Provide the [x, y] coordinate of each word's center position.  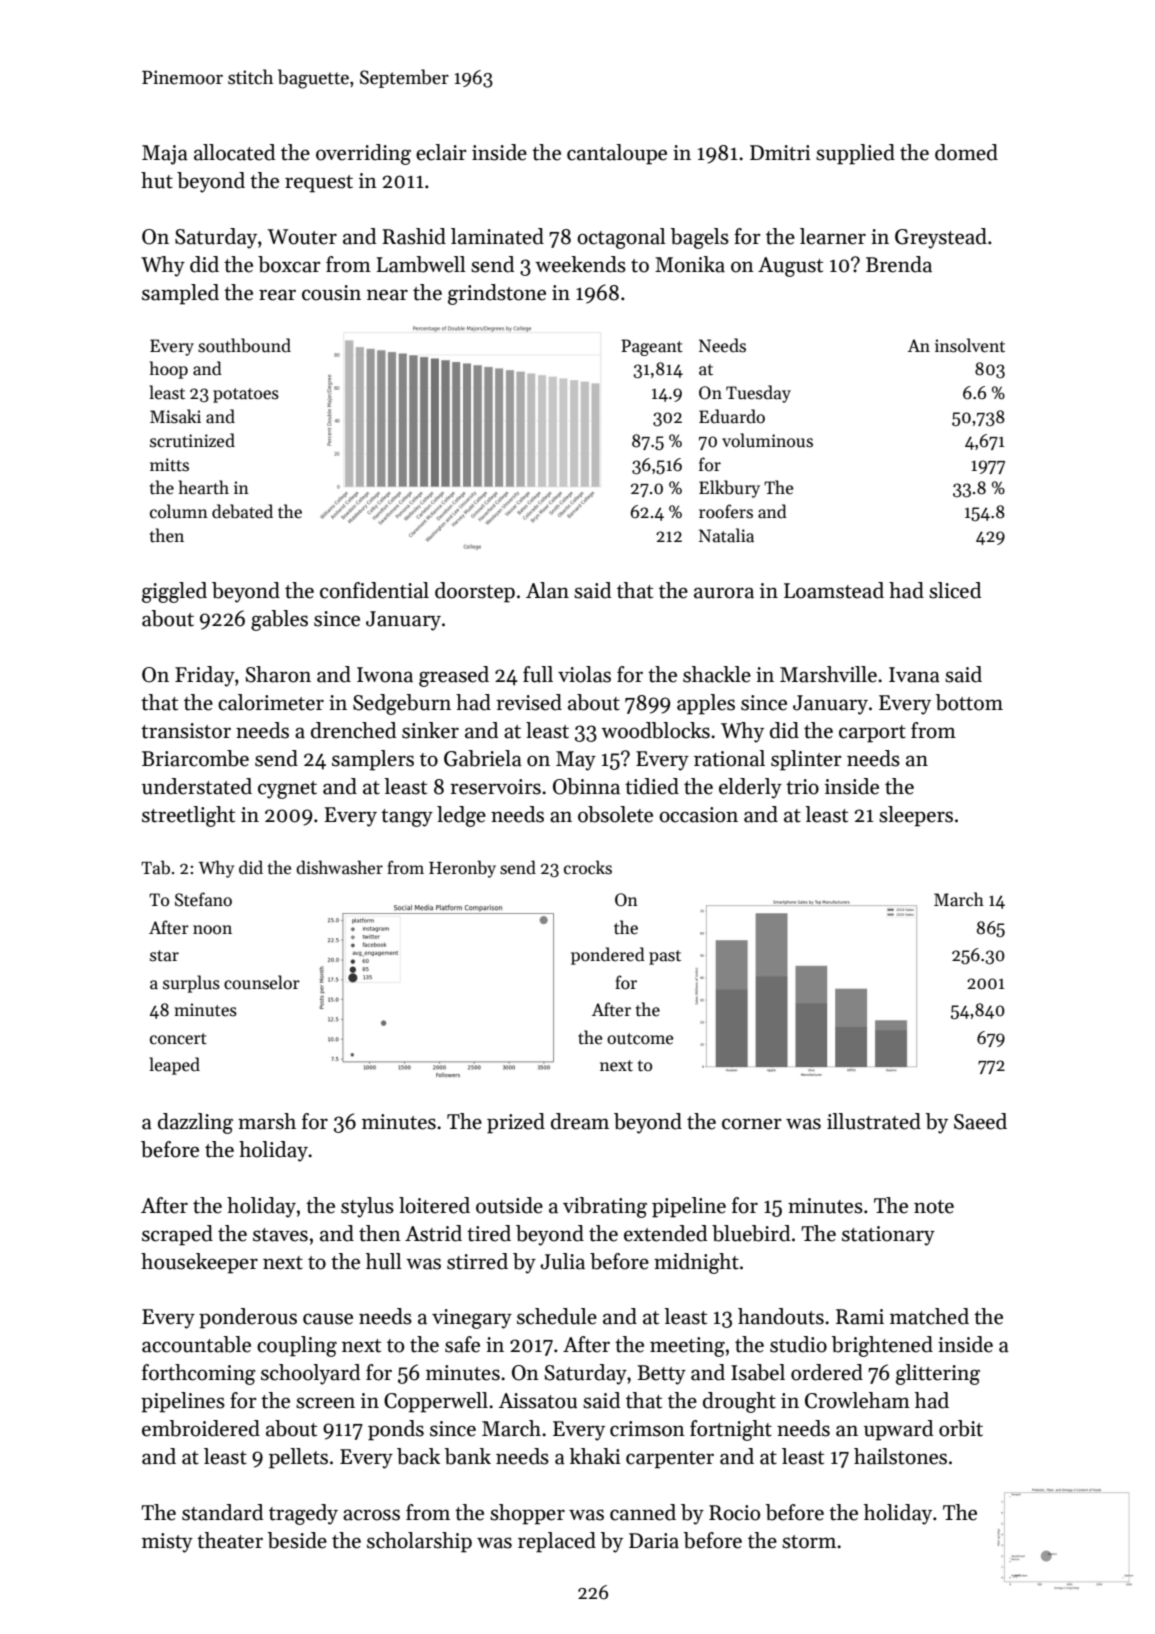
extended [665, 1233]
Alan [547, 590]
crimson [647, 1429]
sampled [180, 294]
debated [242, 511]
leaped [174, 1066]
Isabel [758, 1372]
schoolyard [310, 1374]
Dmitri [780, 153]
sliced [955, 590]
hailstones [900, 1456]
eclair [441, 152]
